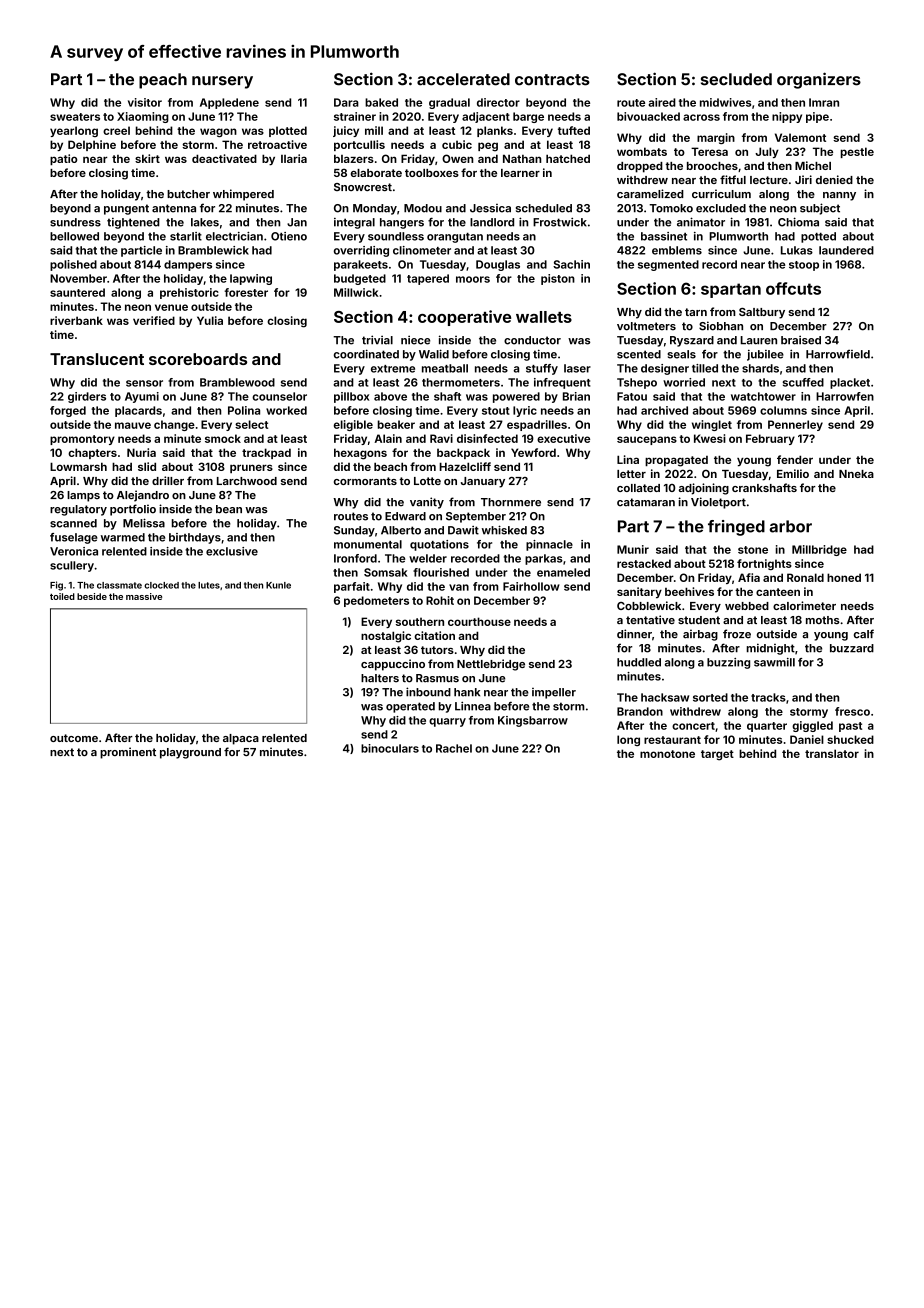 The width and height of the screenshot is (924, 1308). Describe the element at coordinates (147, 158) in the screenshot. I see `skirt` at that location.
